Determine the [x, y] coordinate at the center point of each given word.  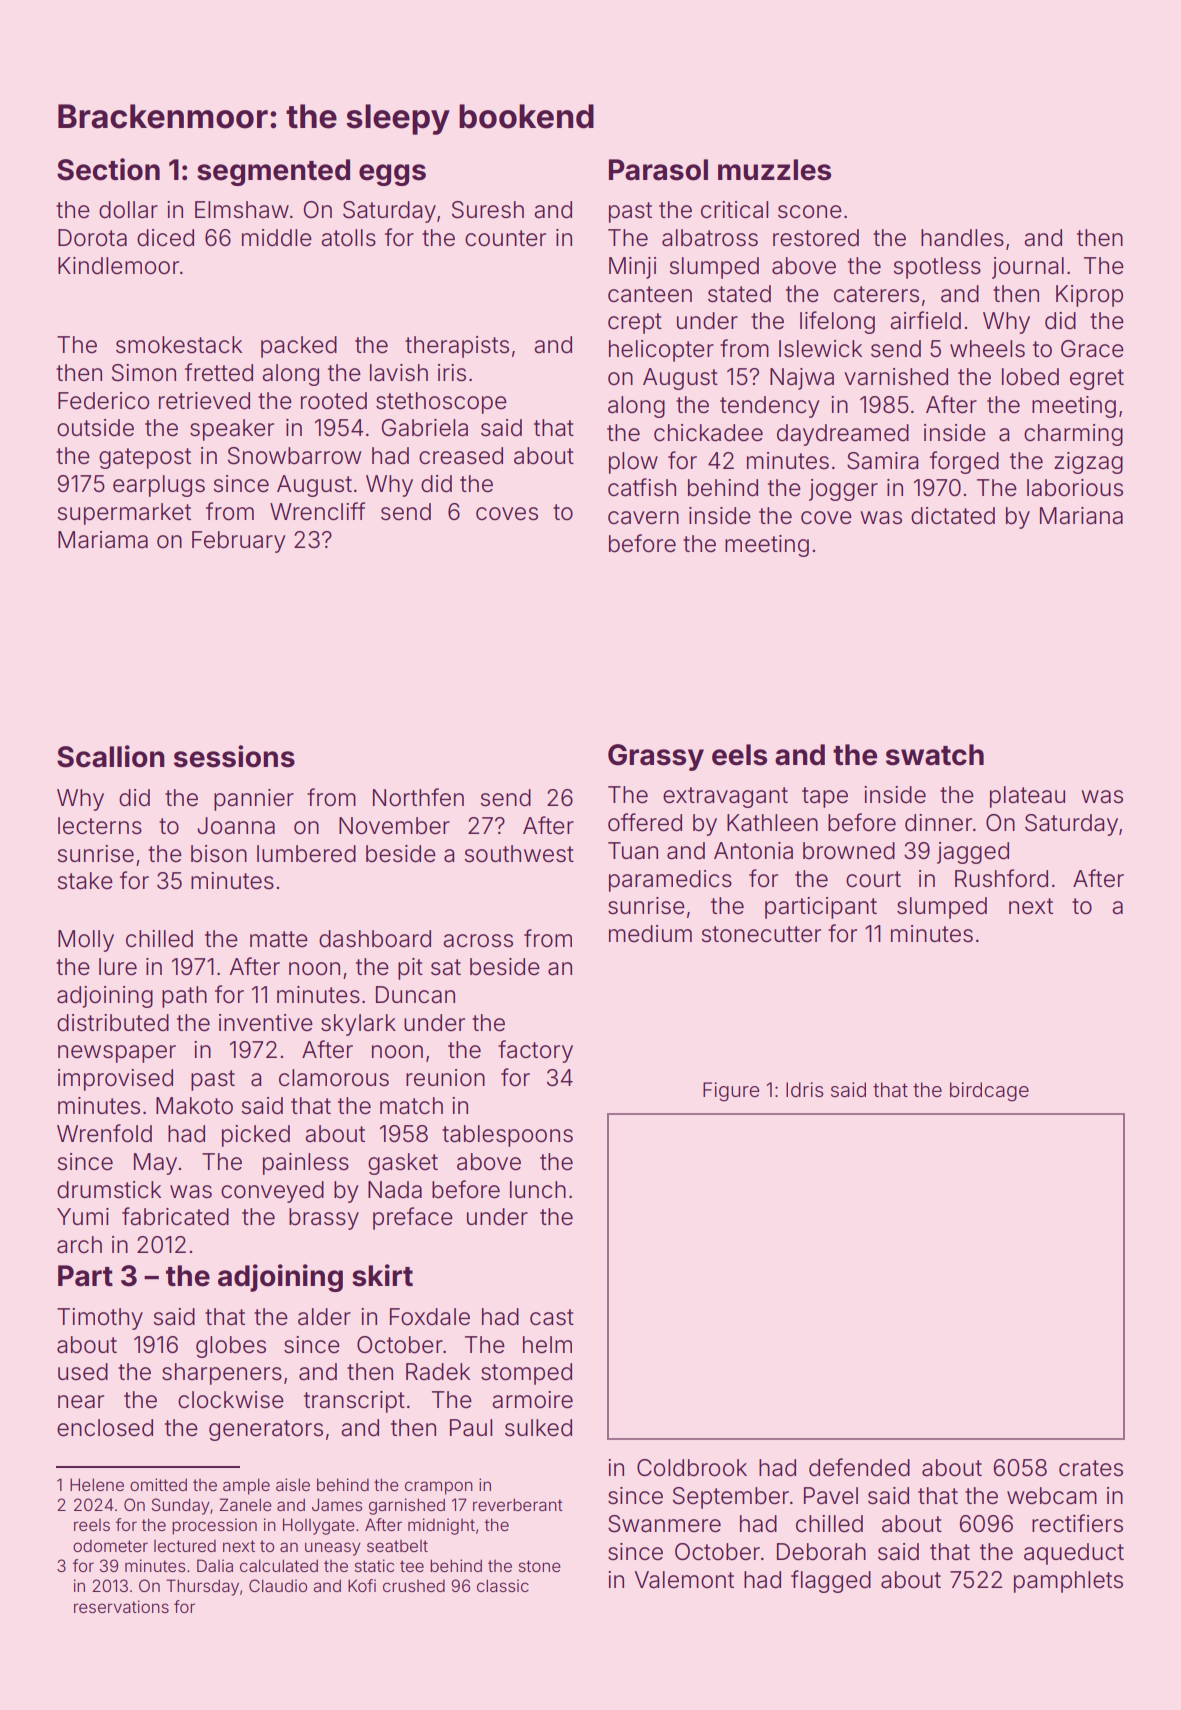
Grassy [656, 757]
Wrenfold [104, 1133]
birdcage [989, 1092]
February [239, 542]
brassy [324, 1219]
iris [452, 373]
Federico [103, 401]
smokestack [179, 345]
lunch [538, 1189]
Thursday [202, 1587]
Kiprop [1089, 296]
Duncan [415, 995]
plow [633, 463]
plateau [1027, 797]
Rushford [1001, 878]
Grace [1092, 349]
